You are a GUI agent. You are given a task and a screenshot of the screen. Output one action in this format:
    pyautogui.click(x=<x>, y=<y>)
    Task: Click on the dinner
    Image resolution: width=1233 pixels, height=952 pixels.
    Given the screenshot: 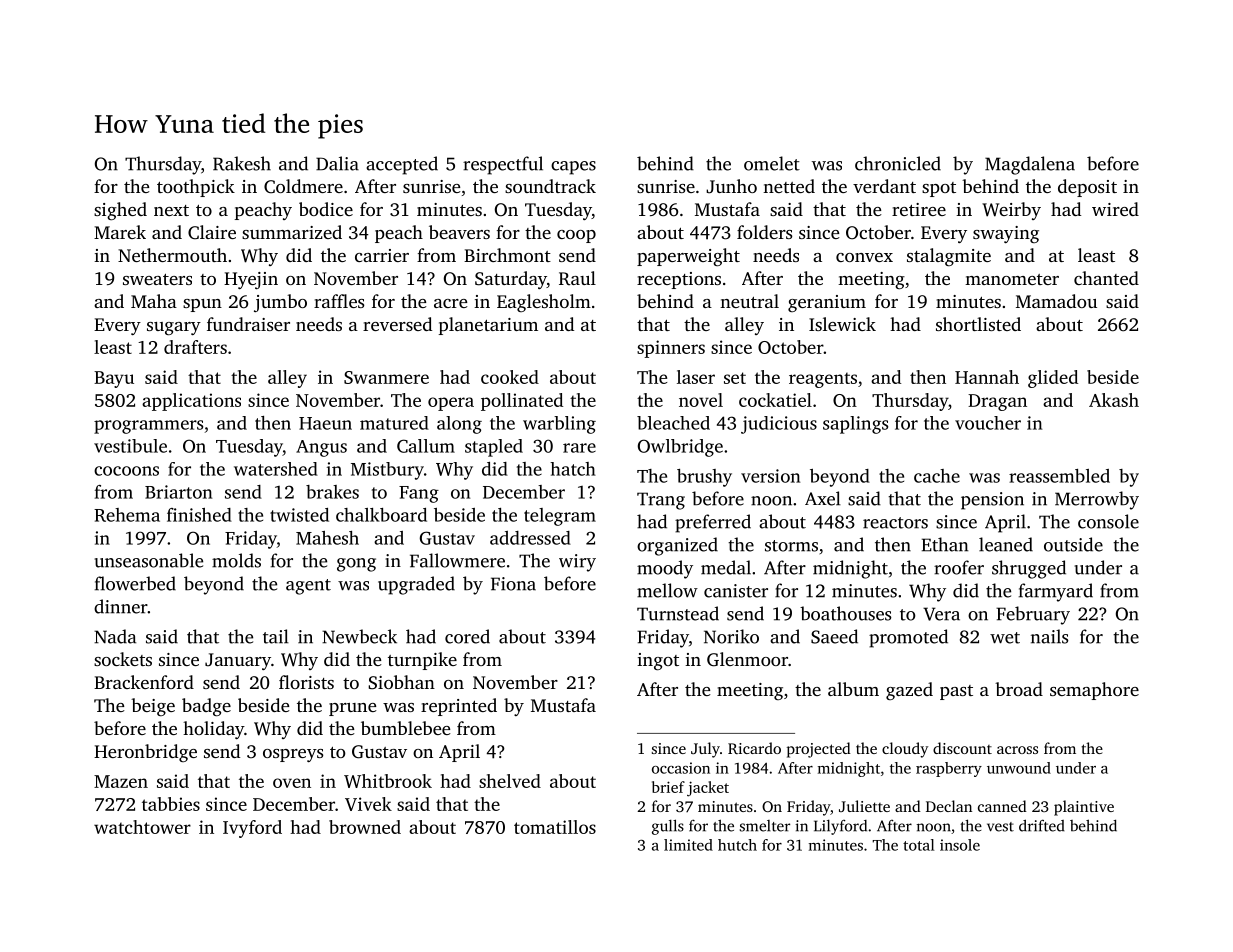 What is the action you would take?
    pyautogui.click(x=121, y=606)
